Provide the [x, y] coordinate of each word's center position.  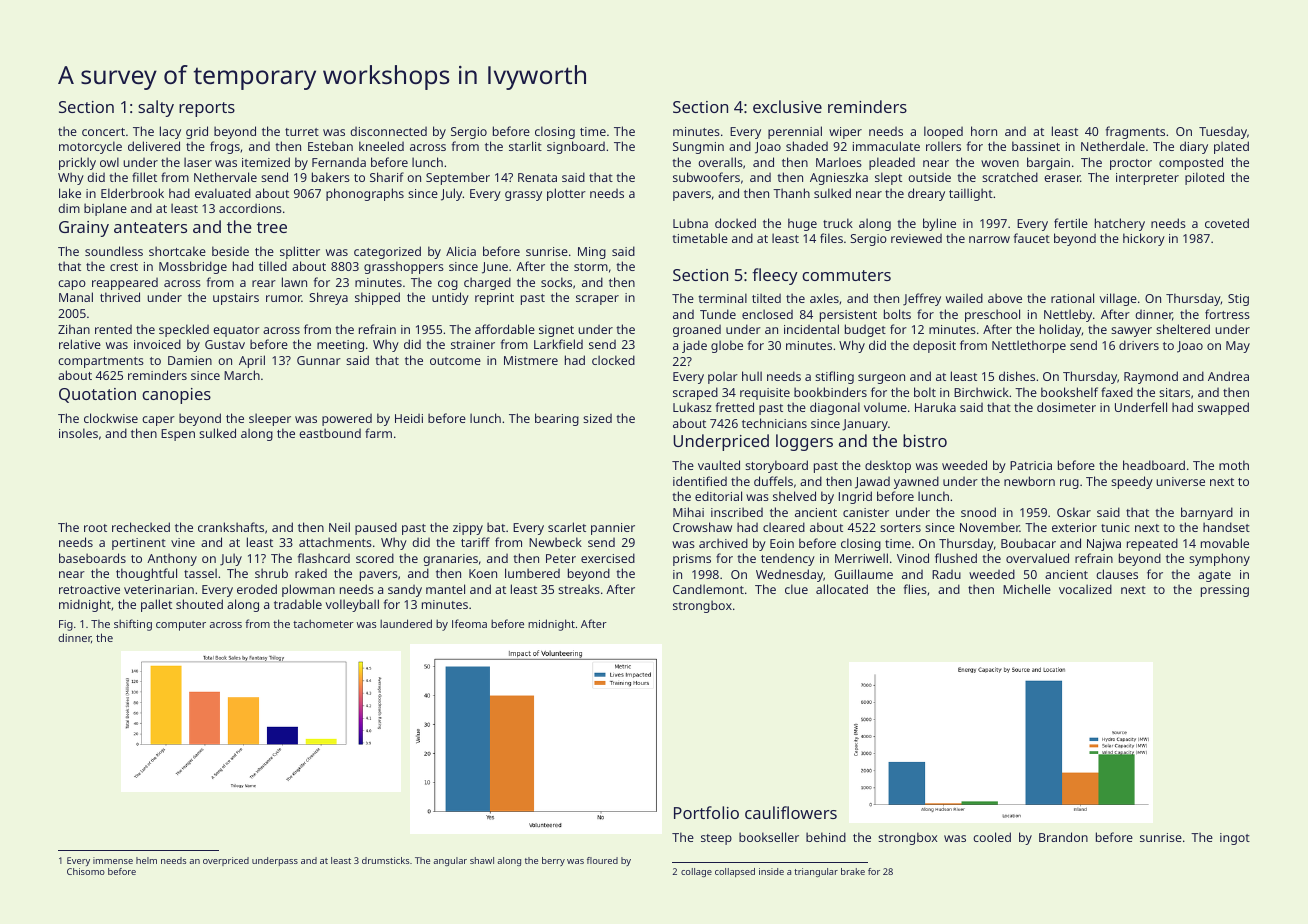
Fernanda [339, 162]
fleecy [775, 276]
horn [984, 131]
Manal [76, 297]
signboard [576, 147]
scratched [1010, 177]
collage [696, 872]
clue [796, 589]
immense [113, 860]
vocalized [1085, 589]
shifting [133, 625]
